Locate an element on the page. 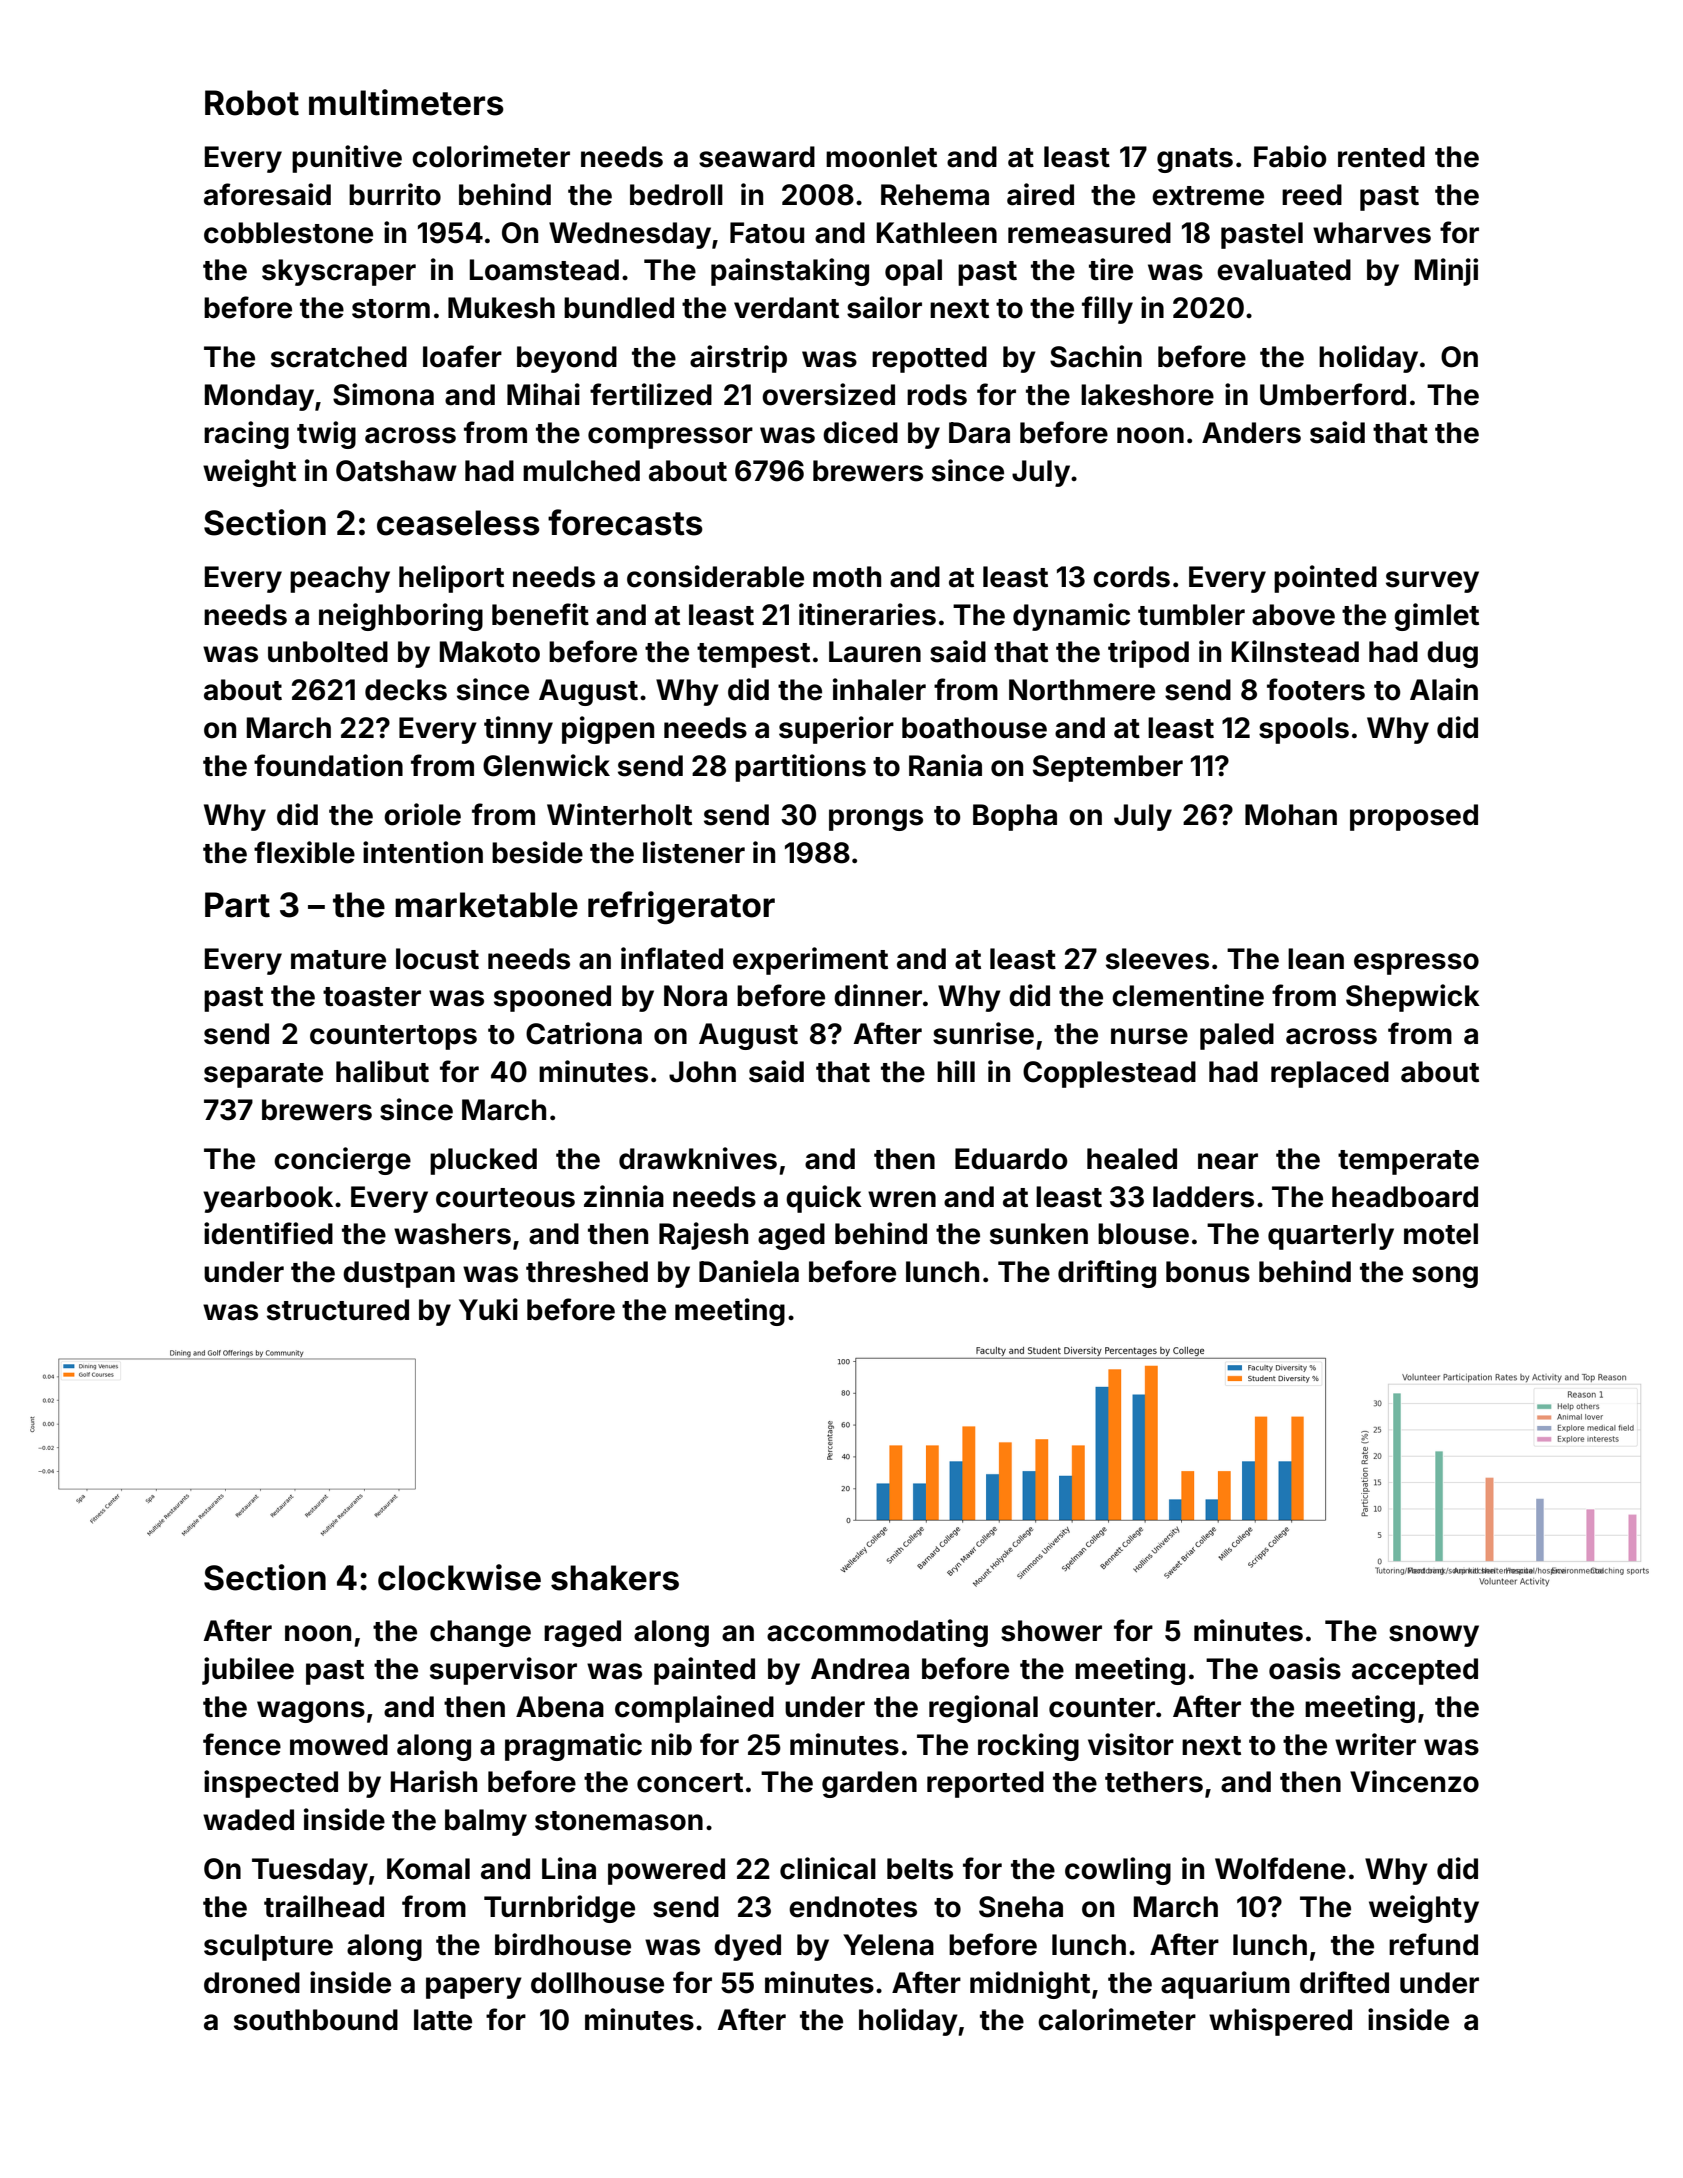  calorimeter is located at coordinates (1117, 2019).
